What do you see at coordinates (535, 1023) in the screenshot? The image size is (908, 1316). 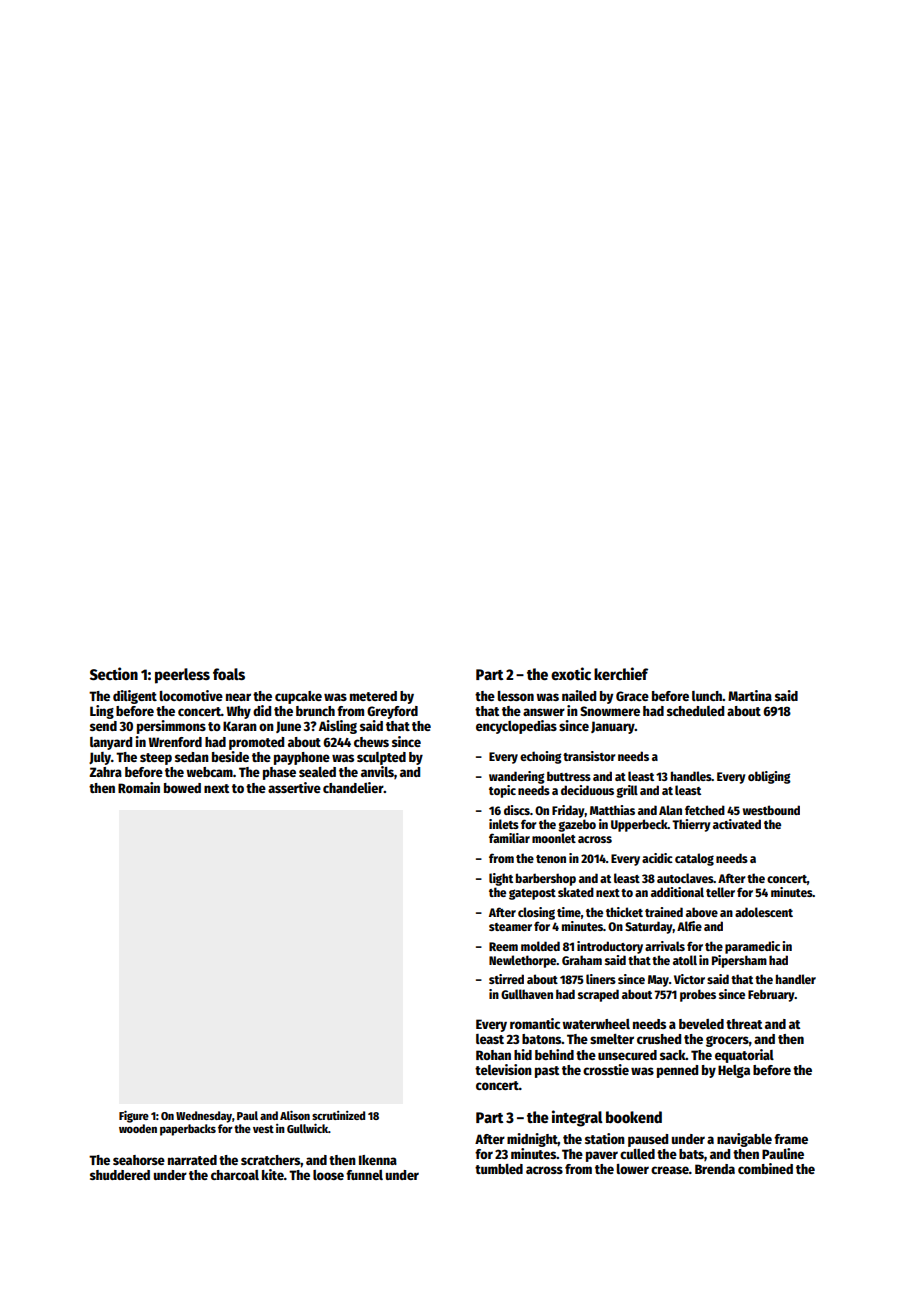 I see `romantic` at bounding box center [535, 1023].
